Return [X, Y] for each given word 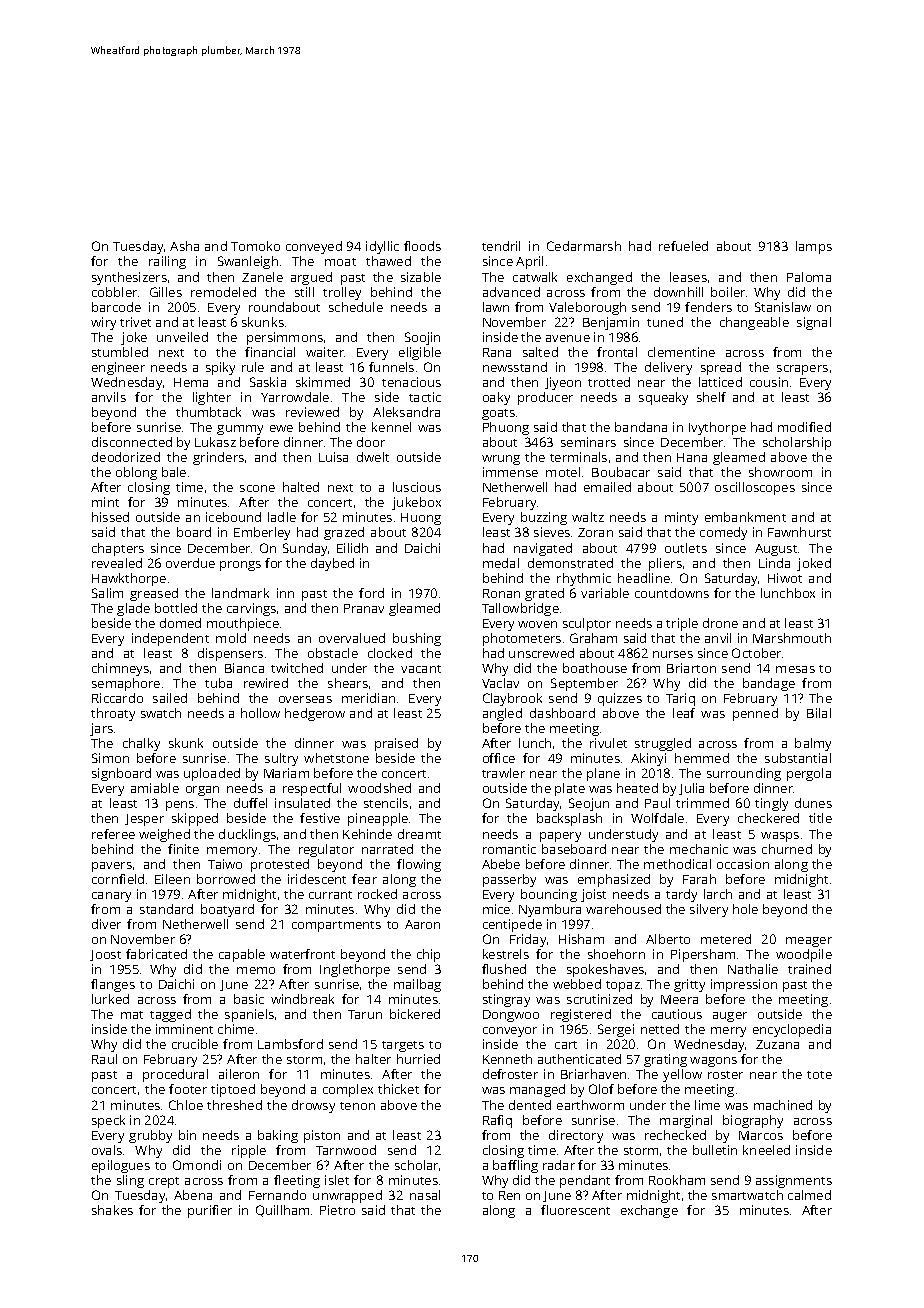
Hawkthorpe [129, 579]
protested [280, 865]
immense [510, 472]
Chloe [186, 1105]
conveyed [314, 247]
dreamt [419, 834]
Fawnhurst [799, 532]
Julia [691, 789]
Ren [509, 1195]
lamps [814, 247]
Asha [184, 246]
